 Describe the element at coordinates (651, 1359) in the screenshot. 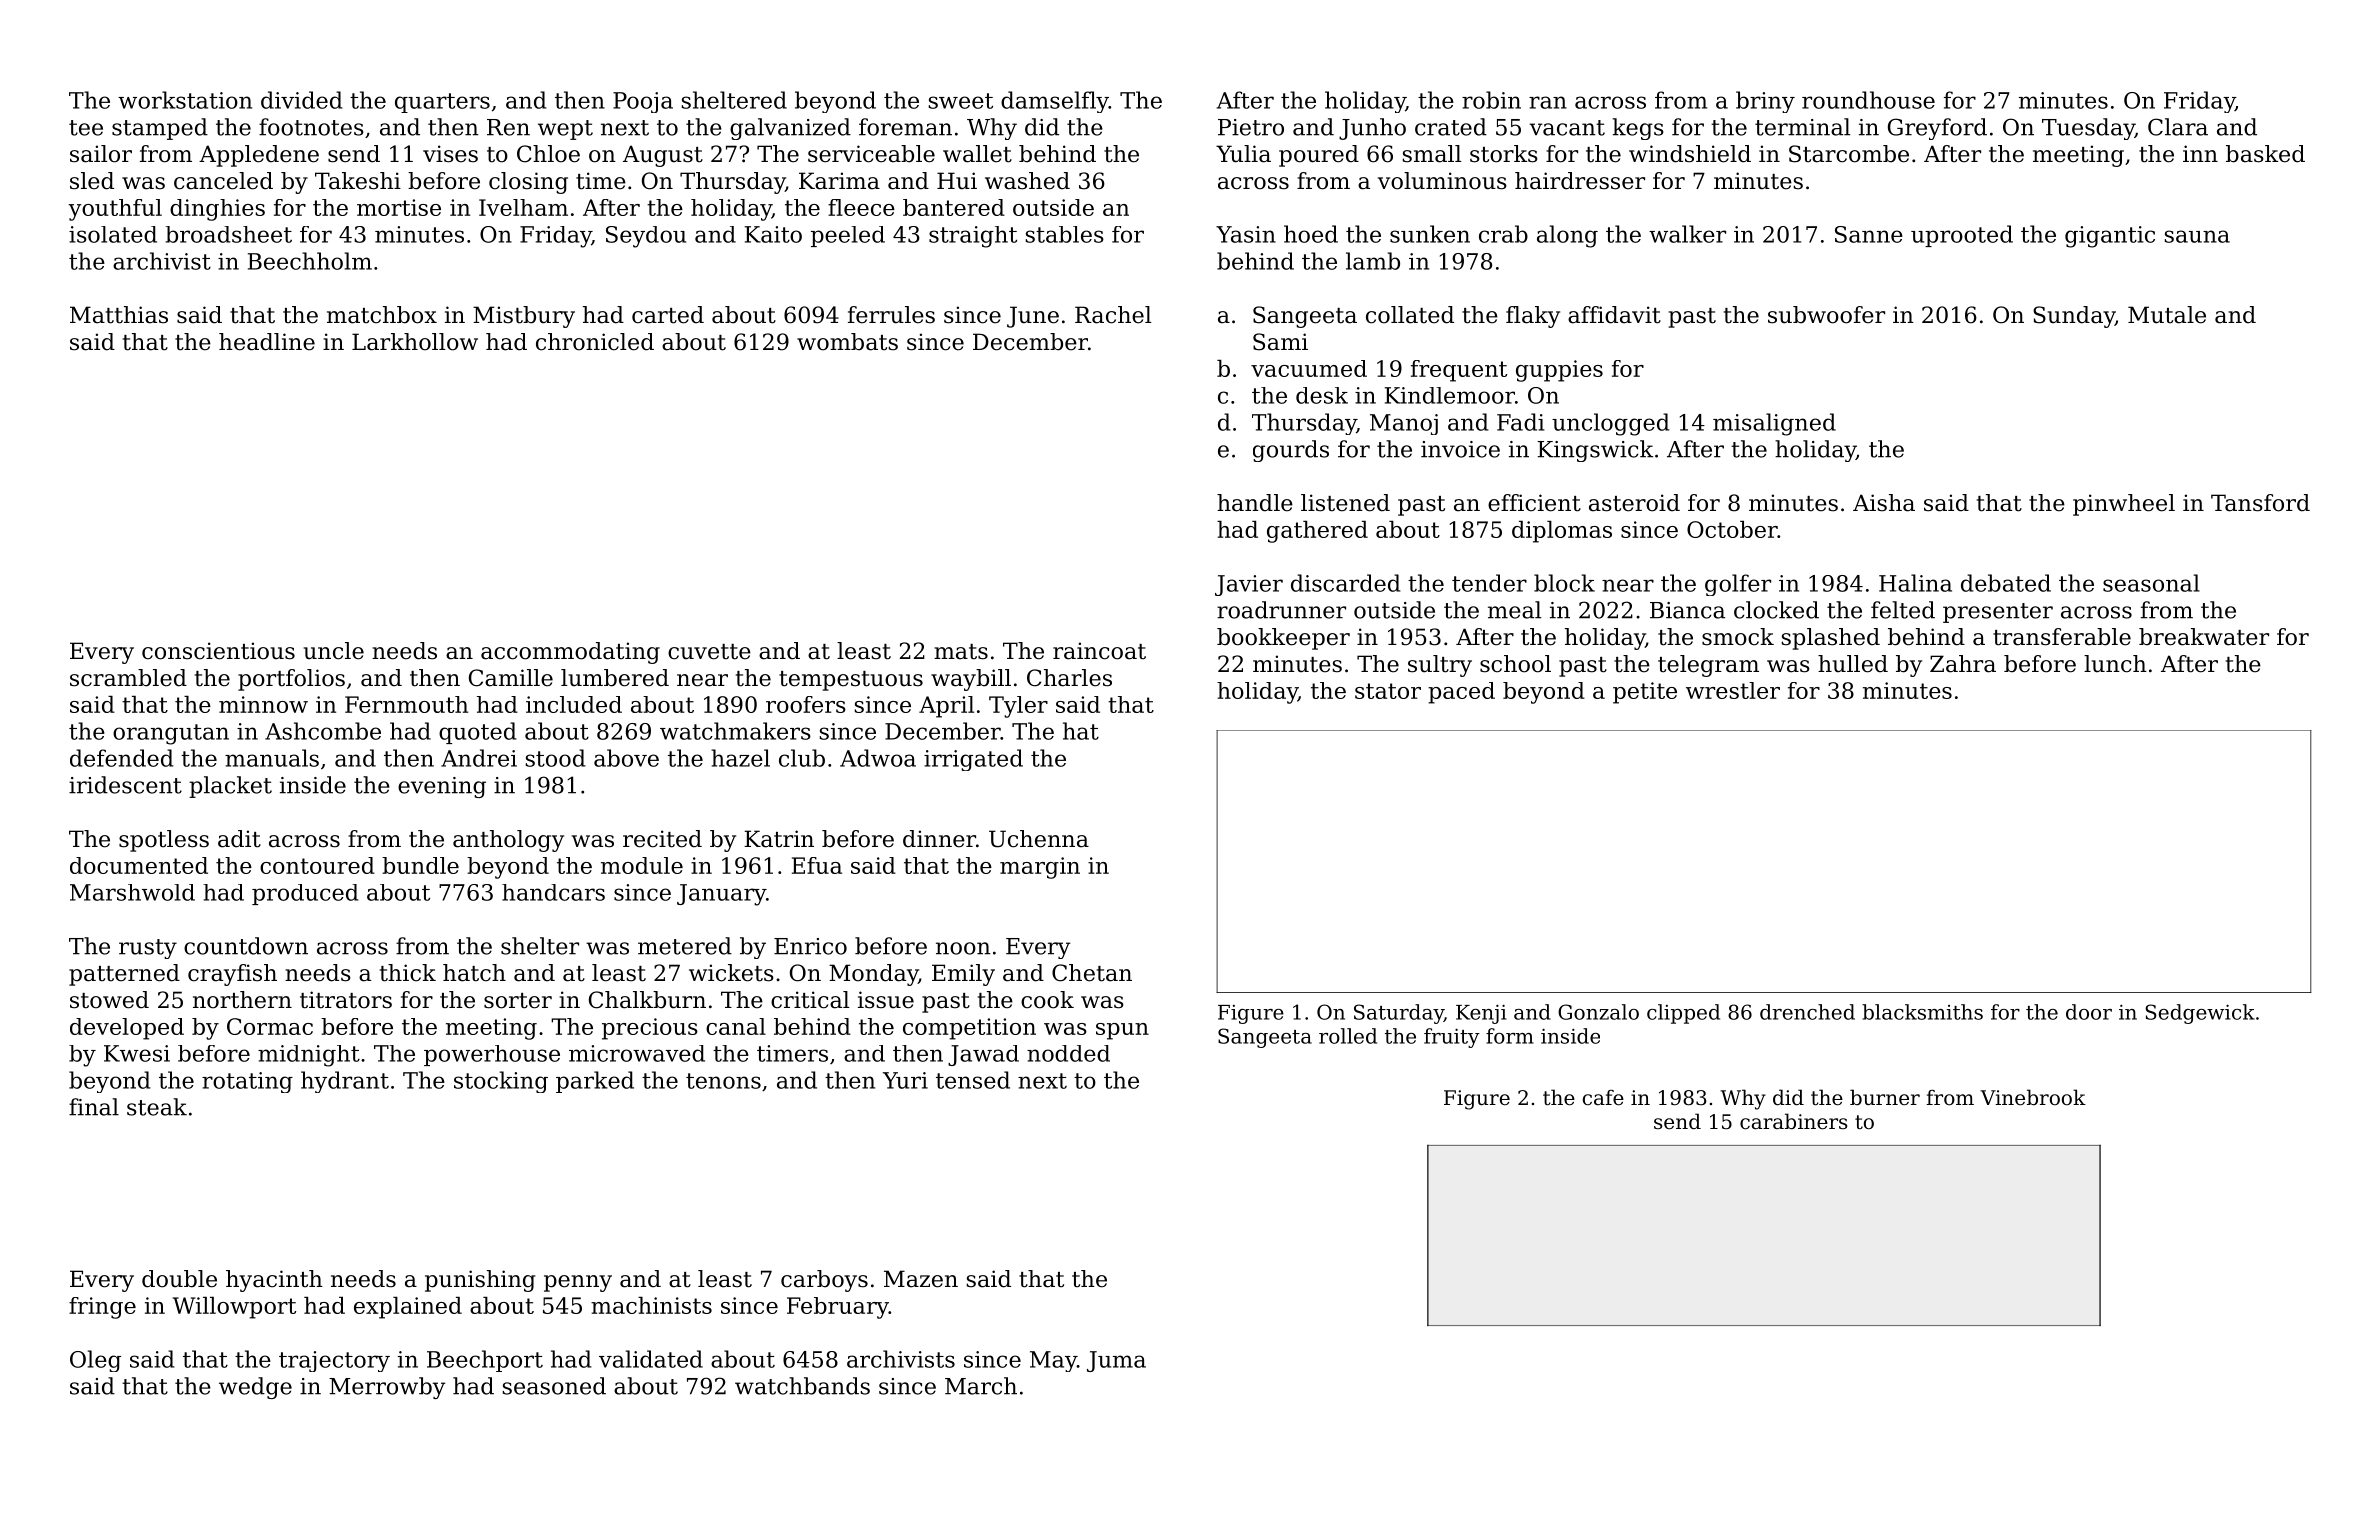

I see `validated` at that location.
